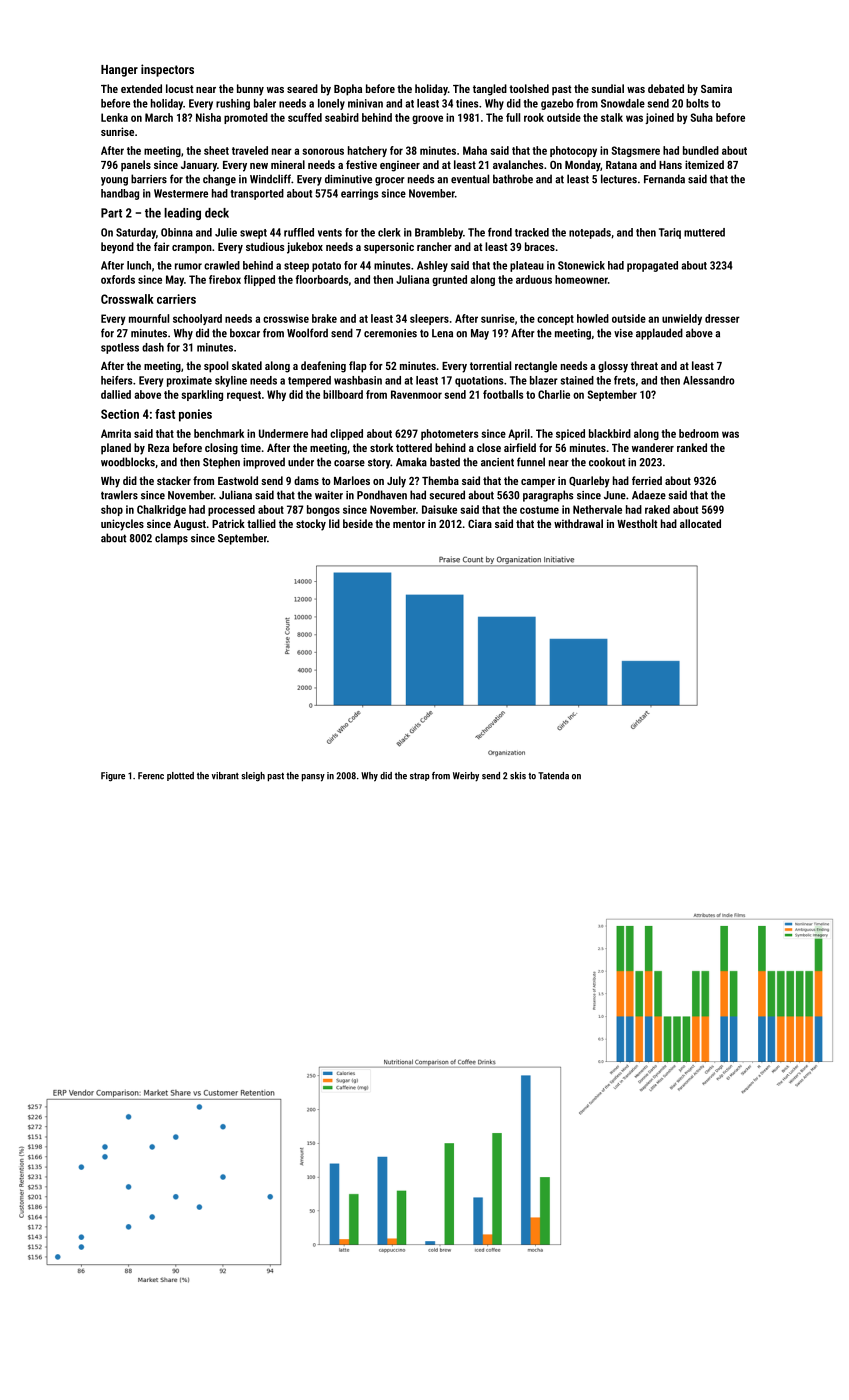  I want to click on allocated, so click(700, 523).
